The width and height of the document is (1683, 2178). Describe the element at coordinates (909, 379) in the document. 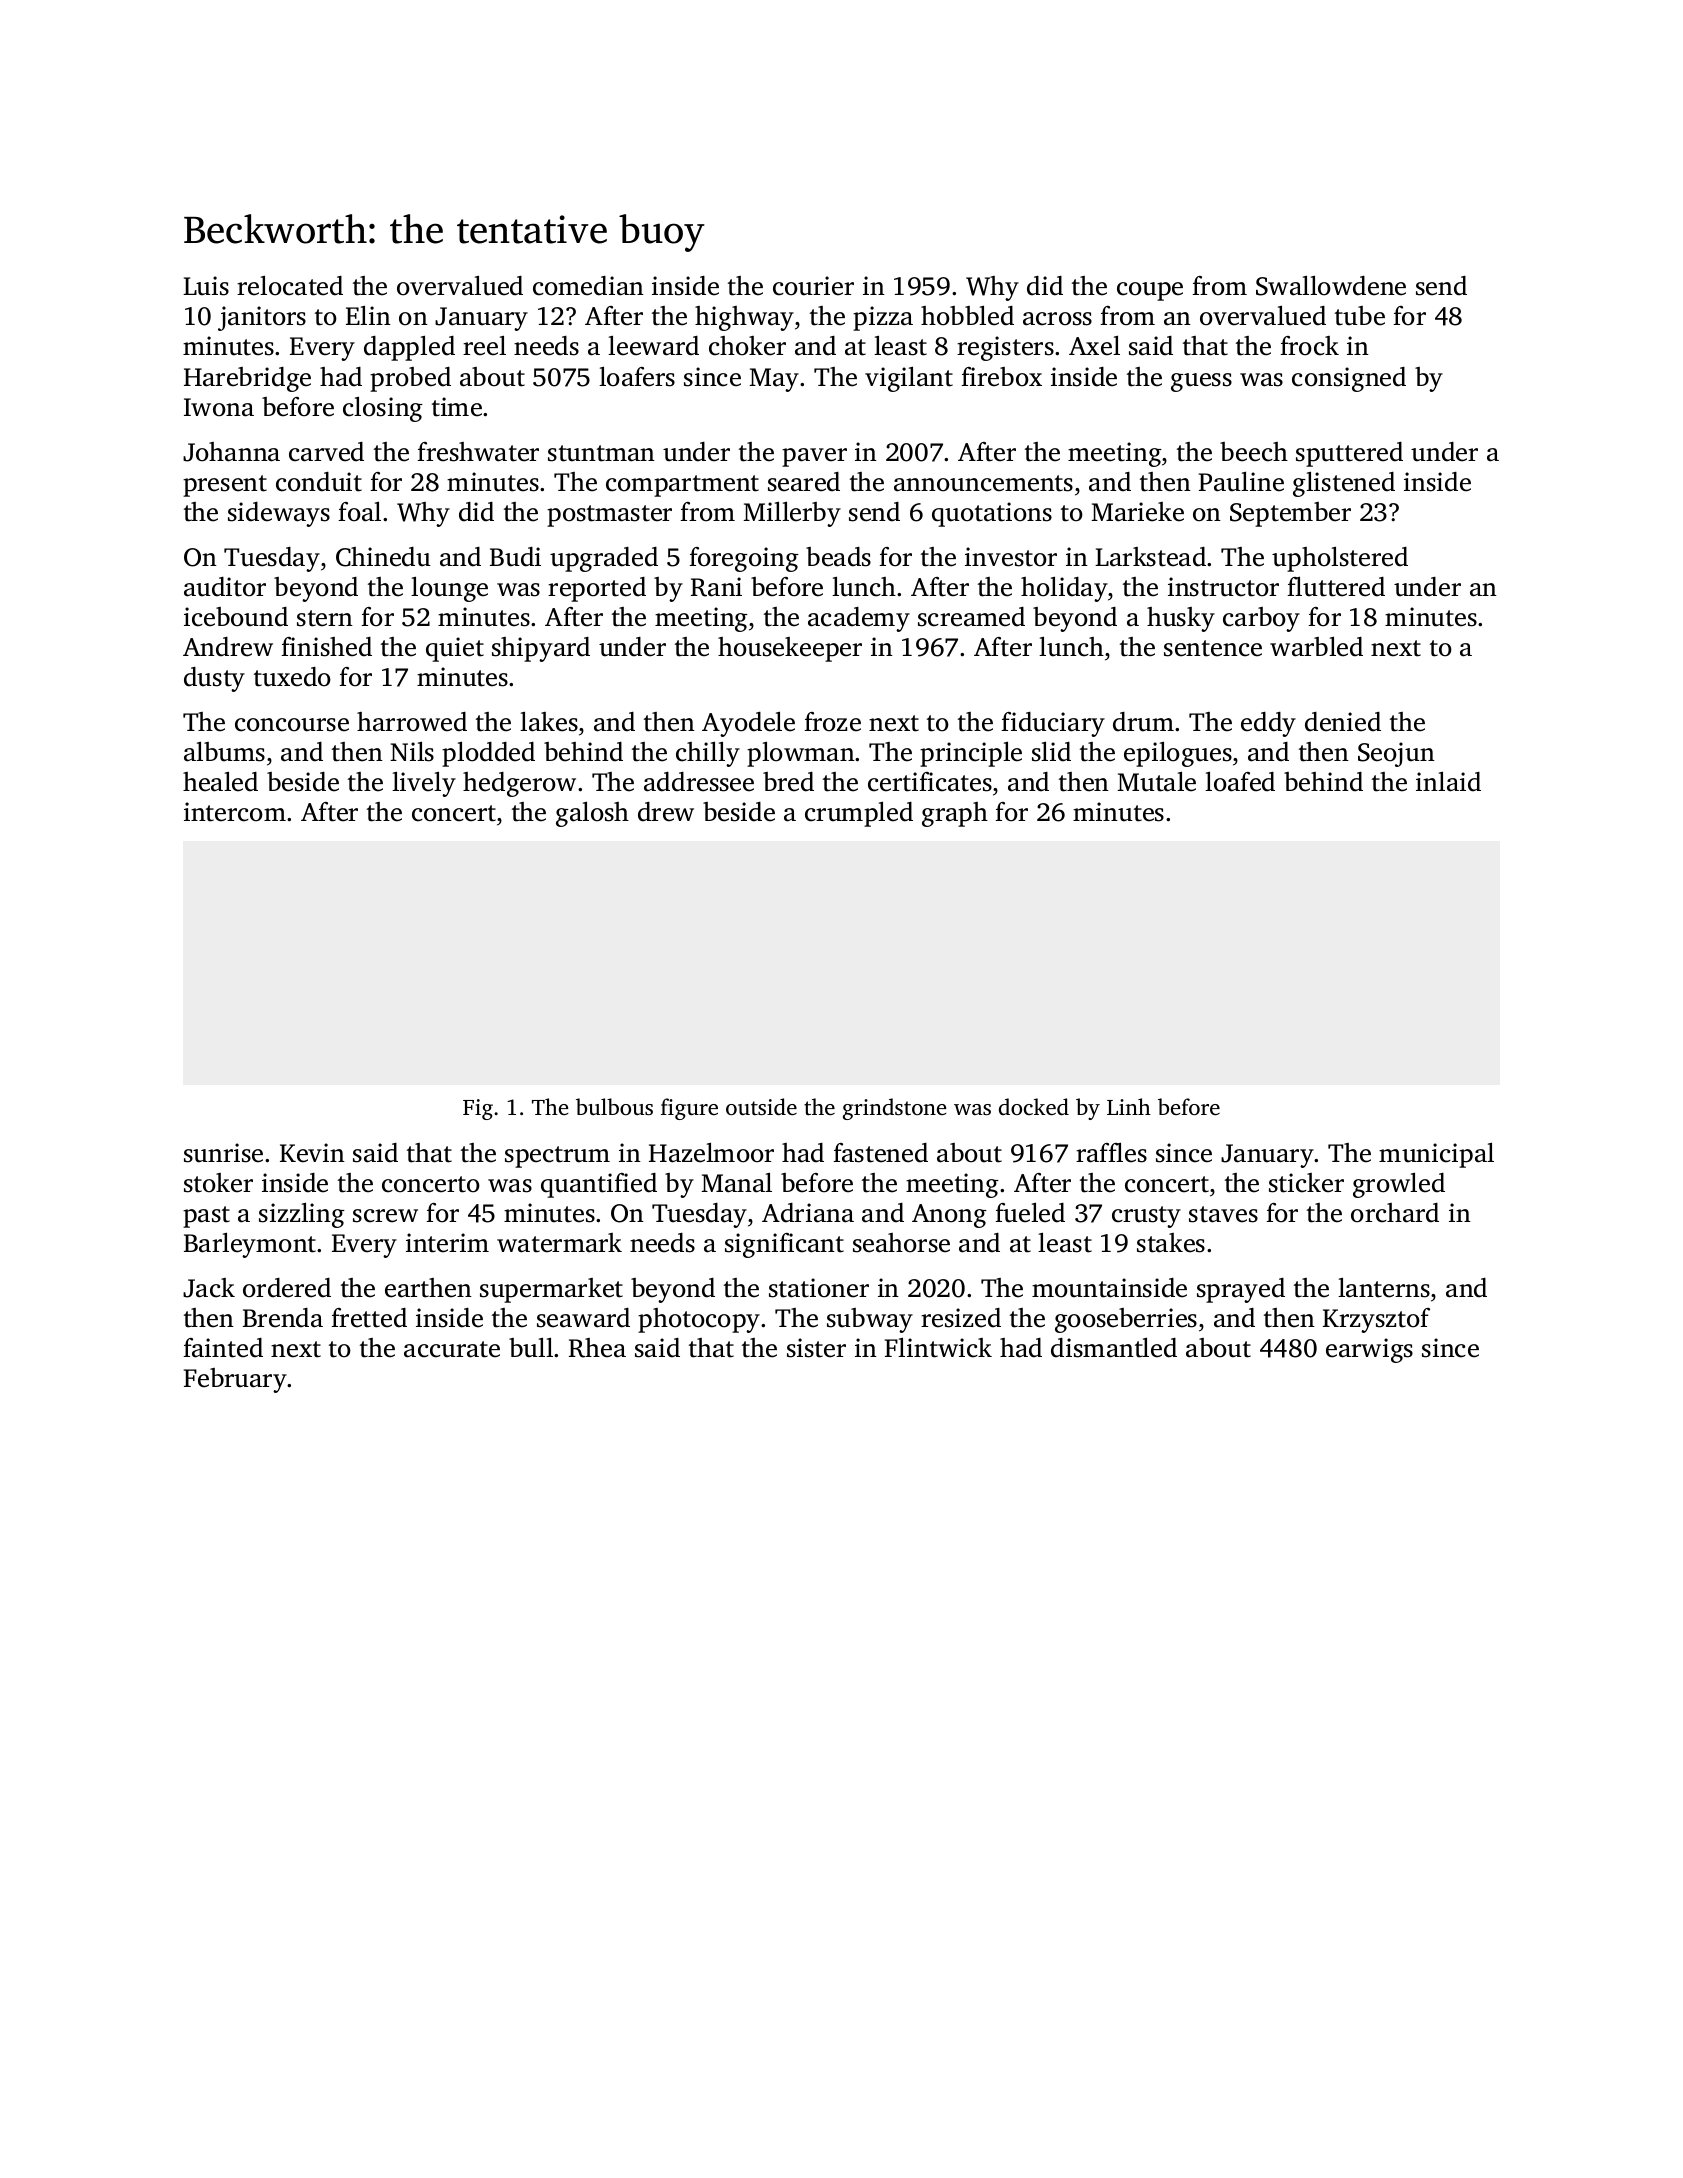

I see `vigilant` at that location.
